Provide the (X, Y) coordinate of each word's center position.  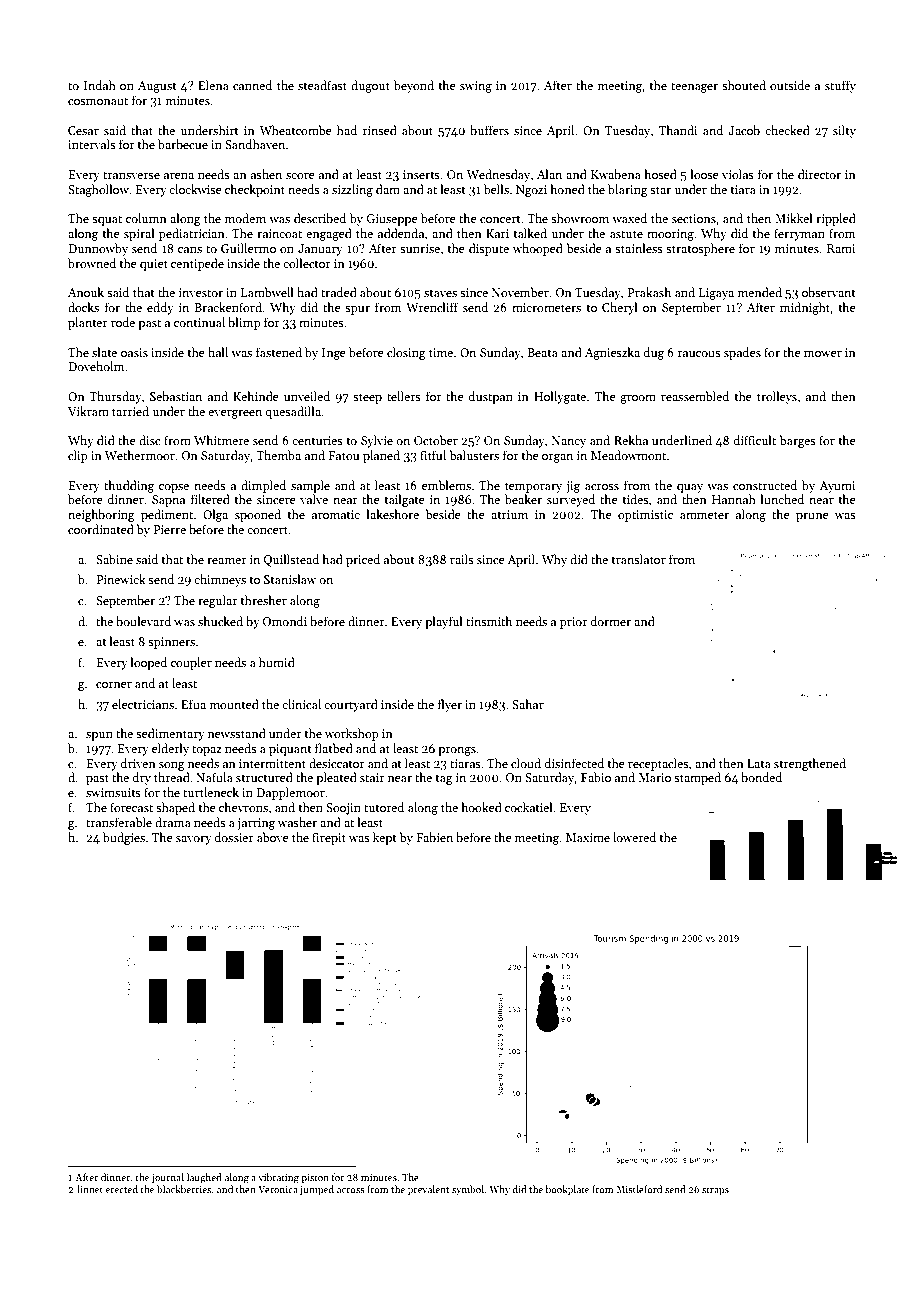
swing (476, 87)
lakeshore (392, 514)
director (819, 174)
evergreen (235, 414)
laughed (204, 1178)
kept (385, 838)
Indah (100, 85)
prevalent (428, 1190)
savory (194, 840)
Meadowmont (628, 455)
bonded (761, 777)
